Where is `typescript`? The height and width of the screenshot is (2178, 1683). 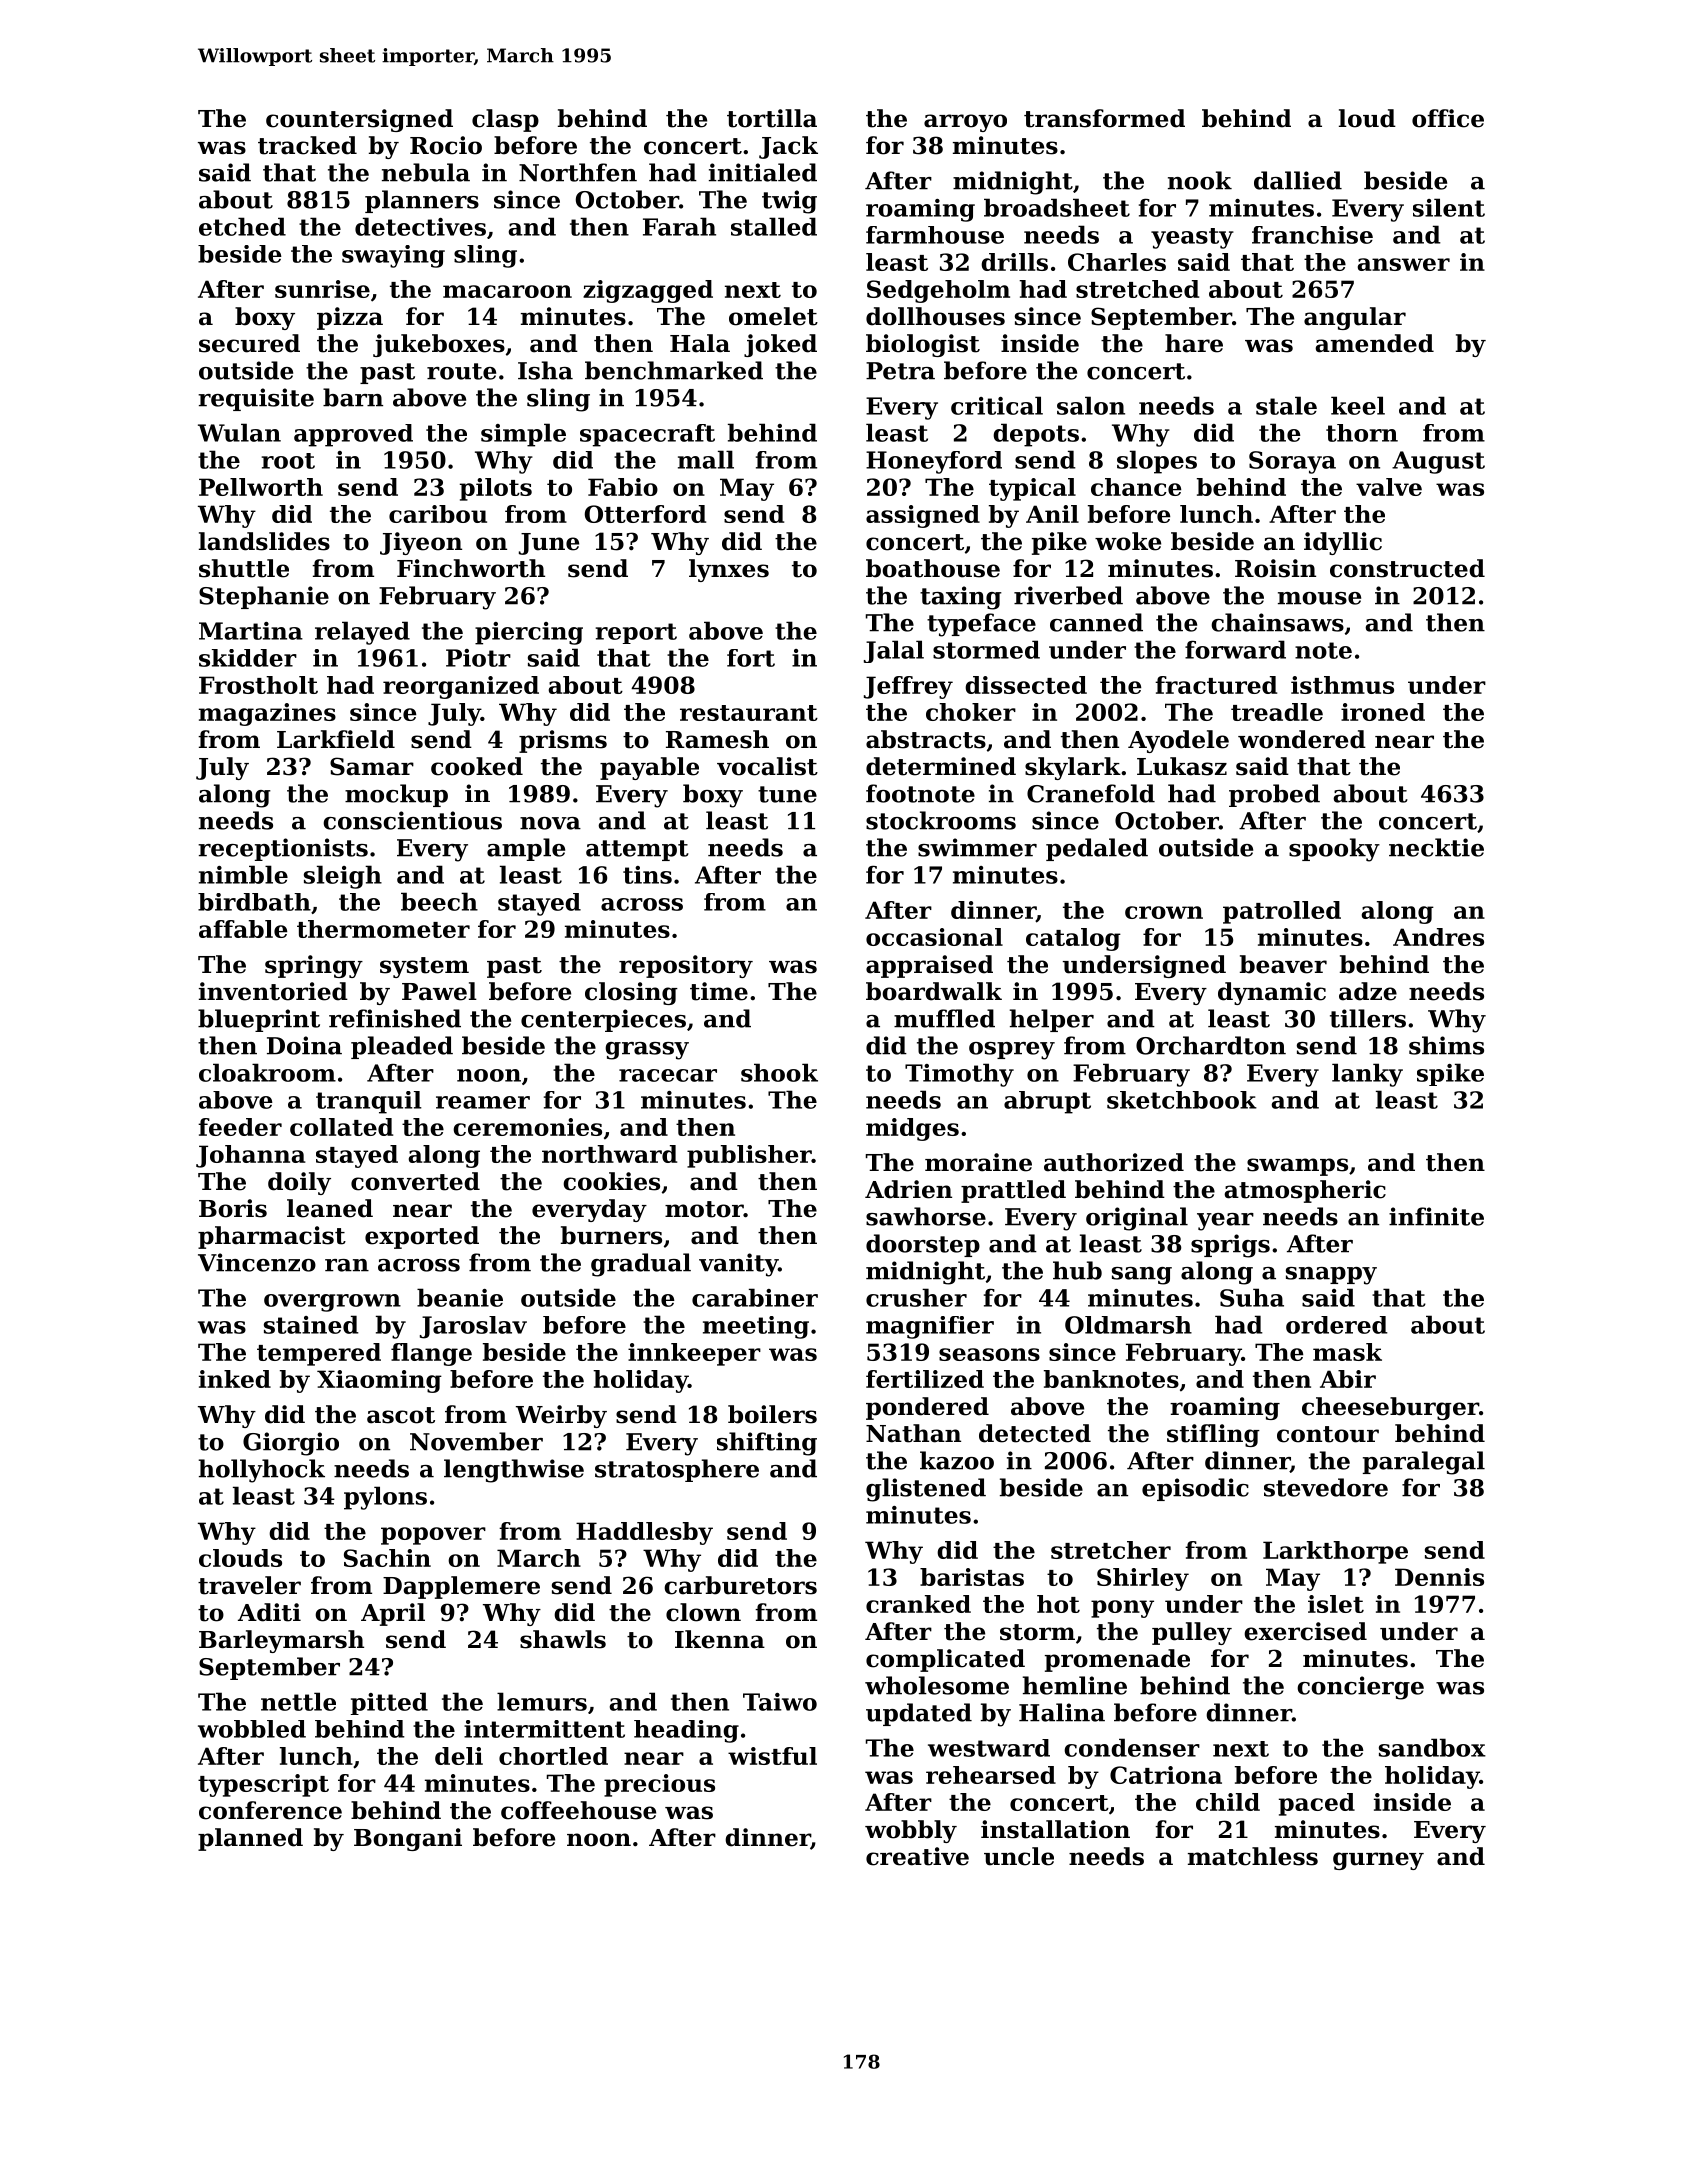
typescript is located at coordinates (263, 1785).
